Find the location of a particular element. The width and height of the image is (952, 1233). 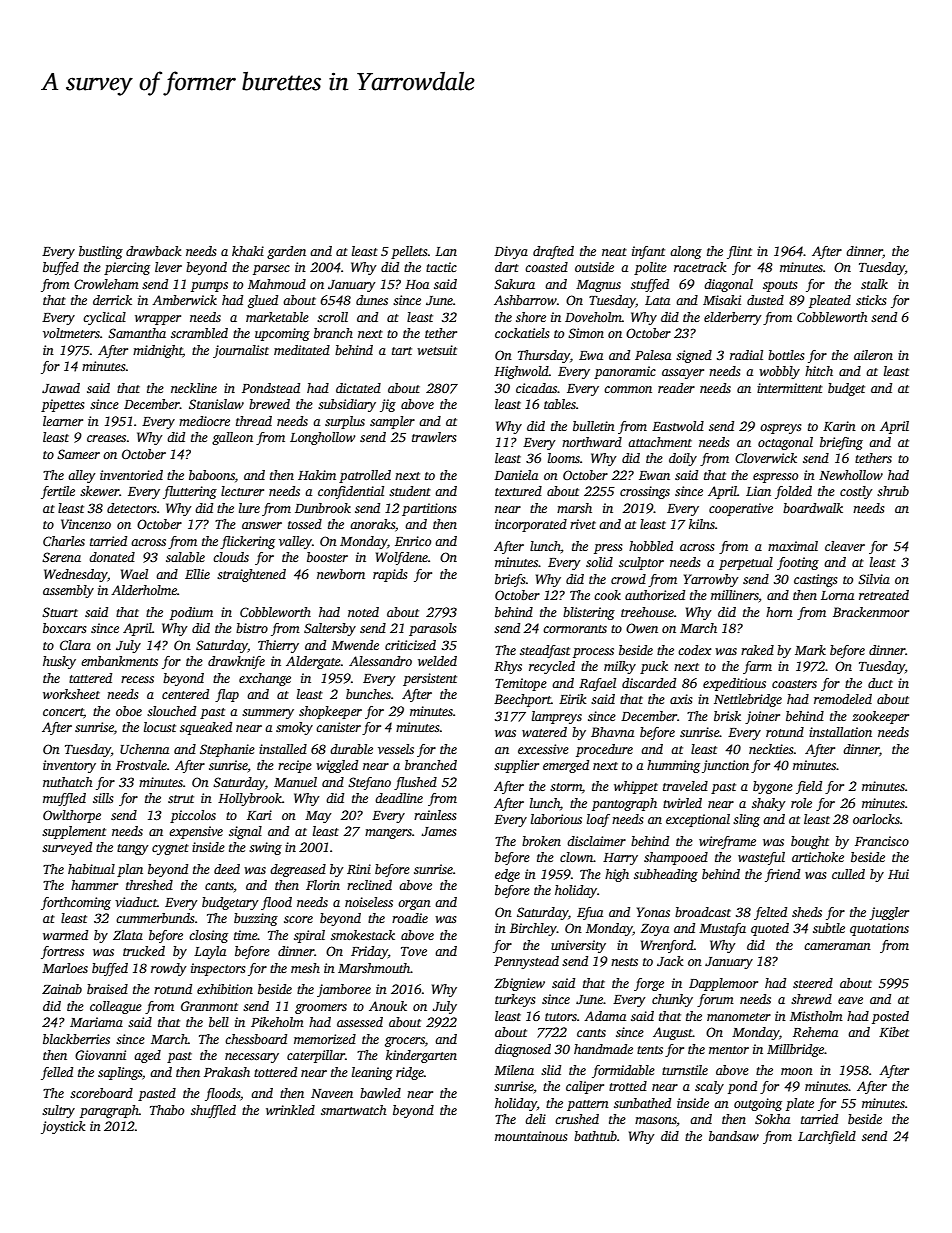

Hoa is located at coordinates (417, 284).
